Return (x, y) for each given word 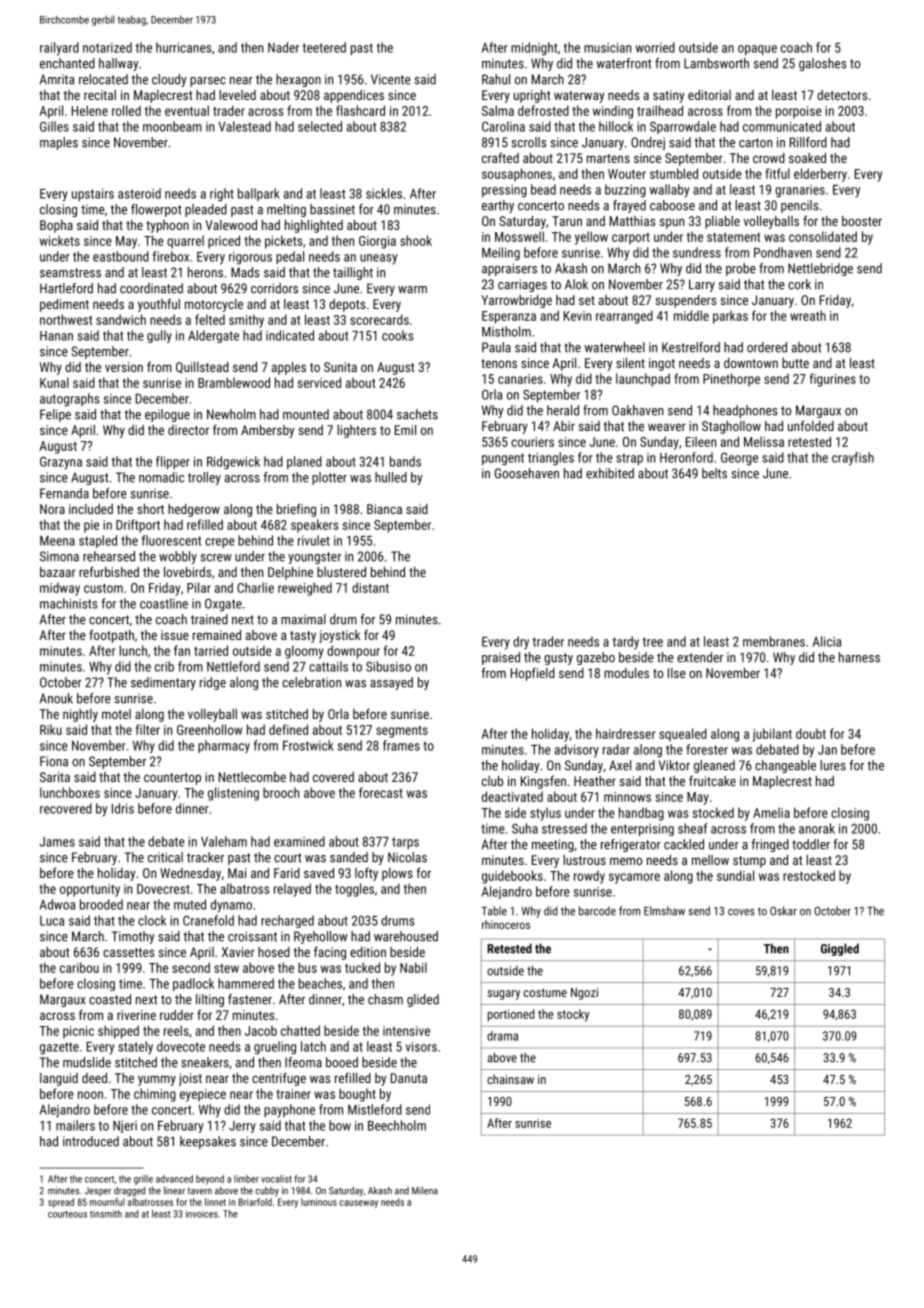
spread (61, 1203)
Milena (425, 1191)
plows (397, 874)
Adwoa (57, 904)
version (124, 367)
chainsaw (510, 1079)
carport (631, 239)
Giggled (840, 949)
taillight (353, 273)
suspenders (686, 301)
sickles (384, 193)
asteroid (139, 193)
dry (521, 643)
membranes (774, 641)
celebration (311, 682)
